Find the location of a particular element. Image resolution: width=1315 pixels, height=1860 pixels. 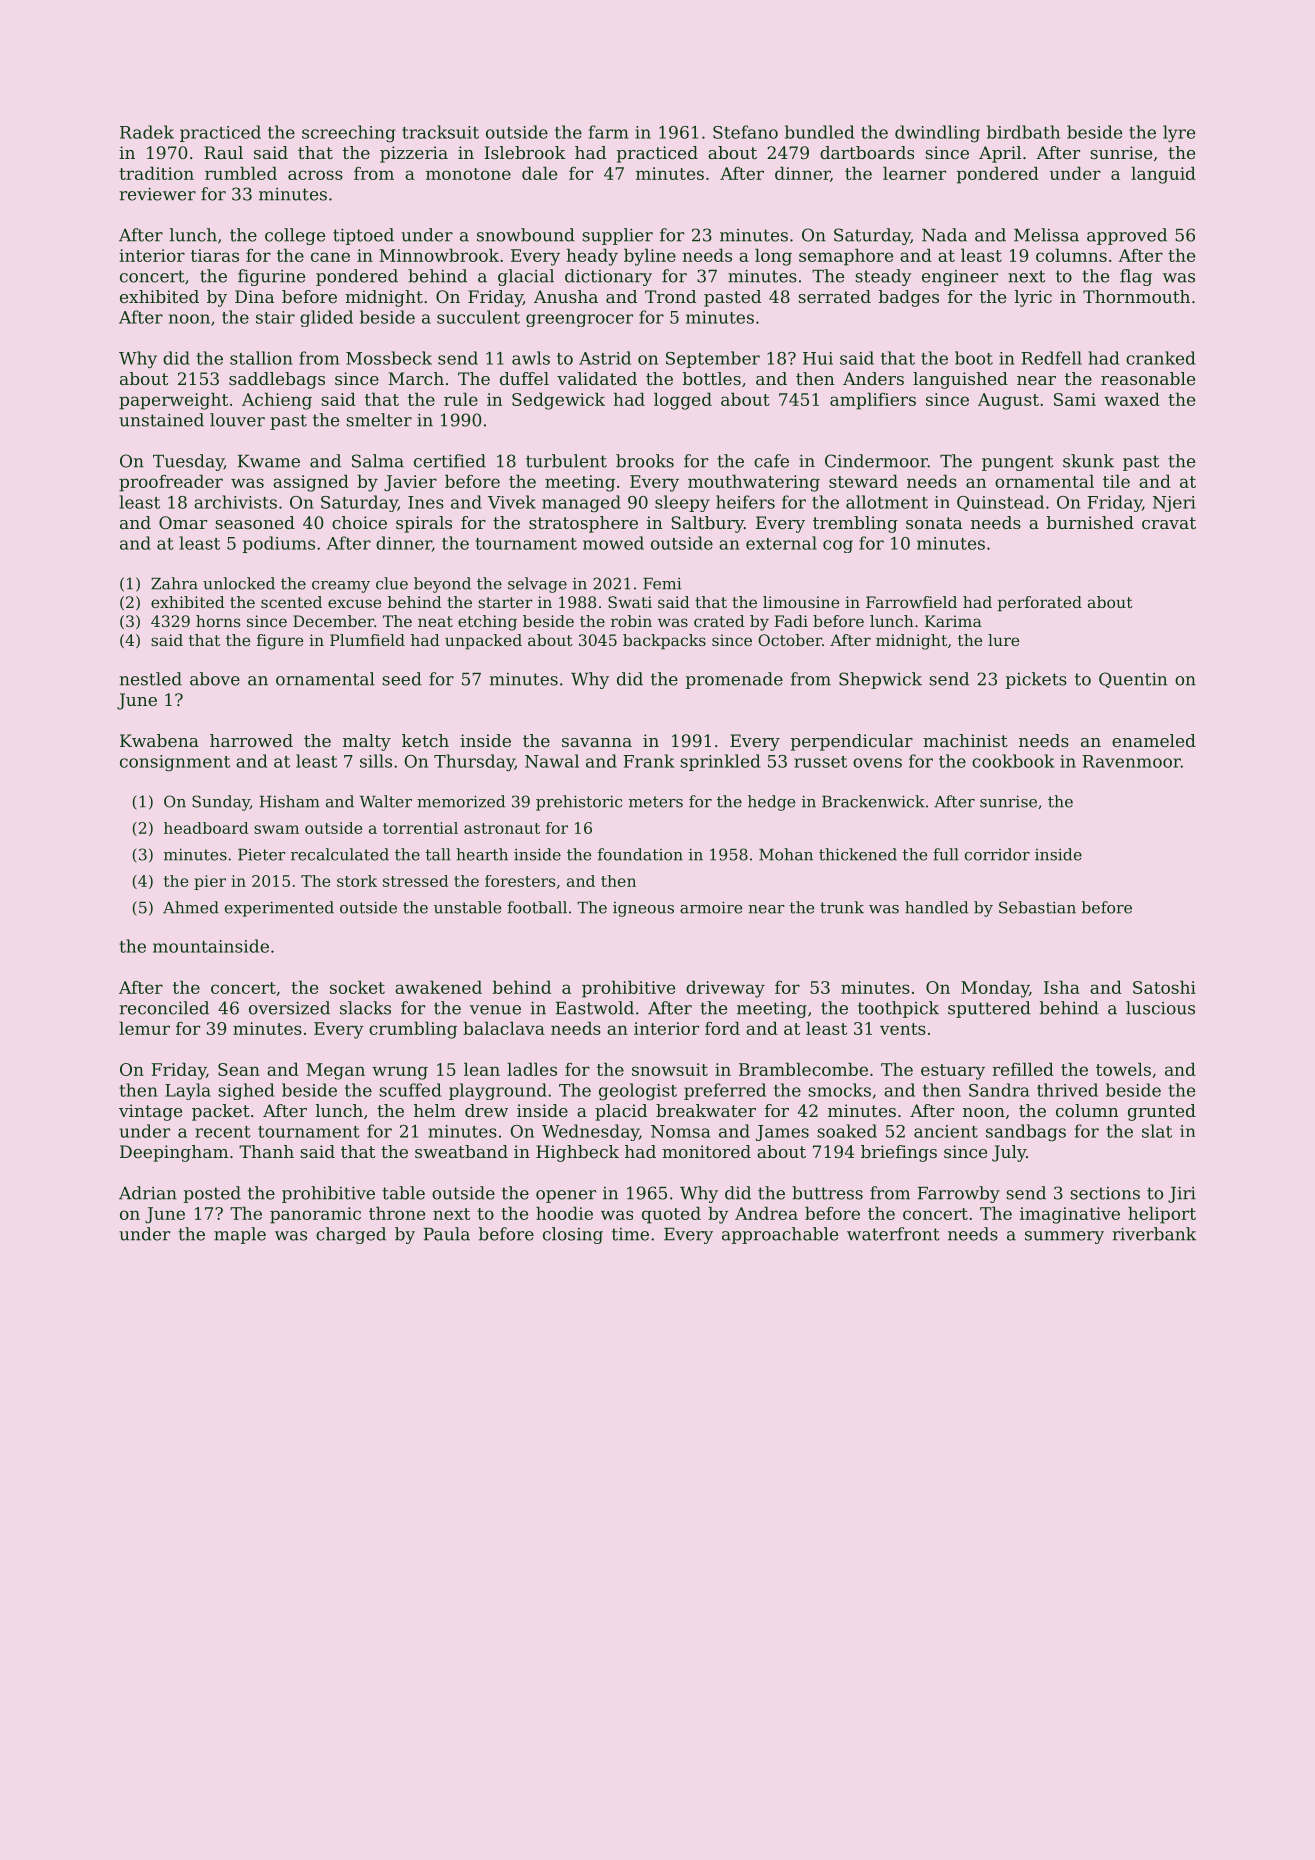

enameled is located at coordinates (1154, 740).
